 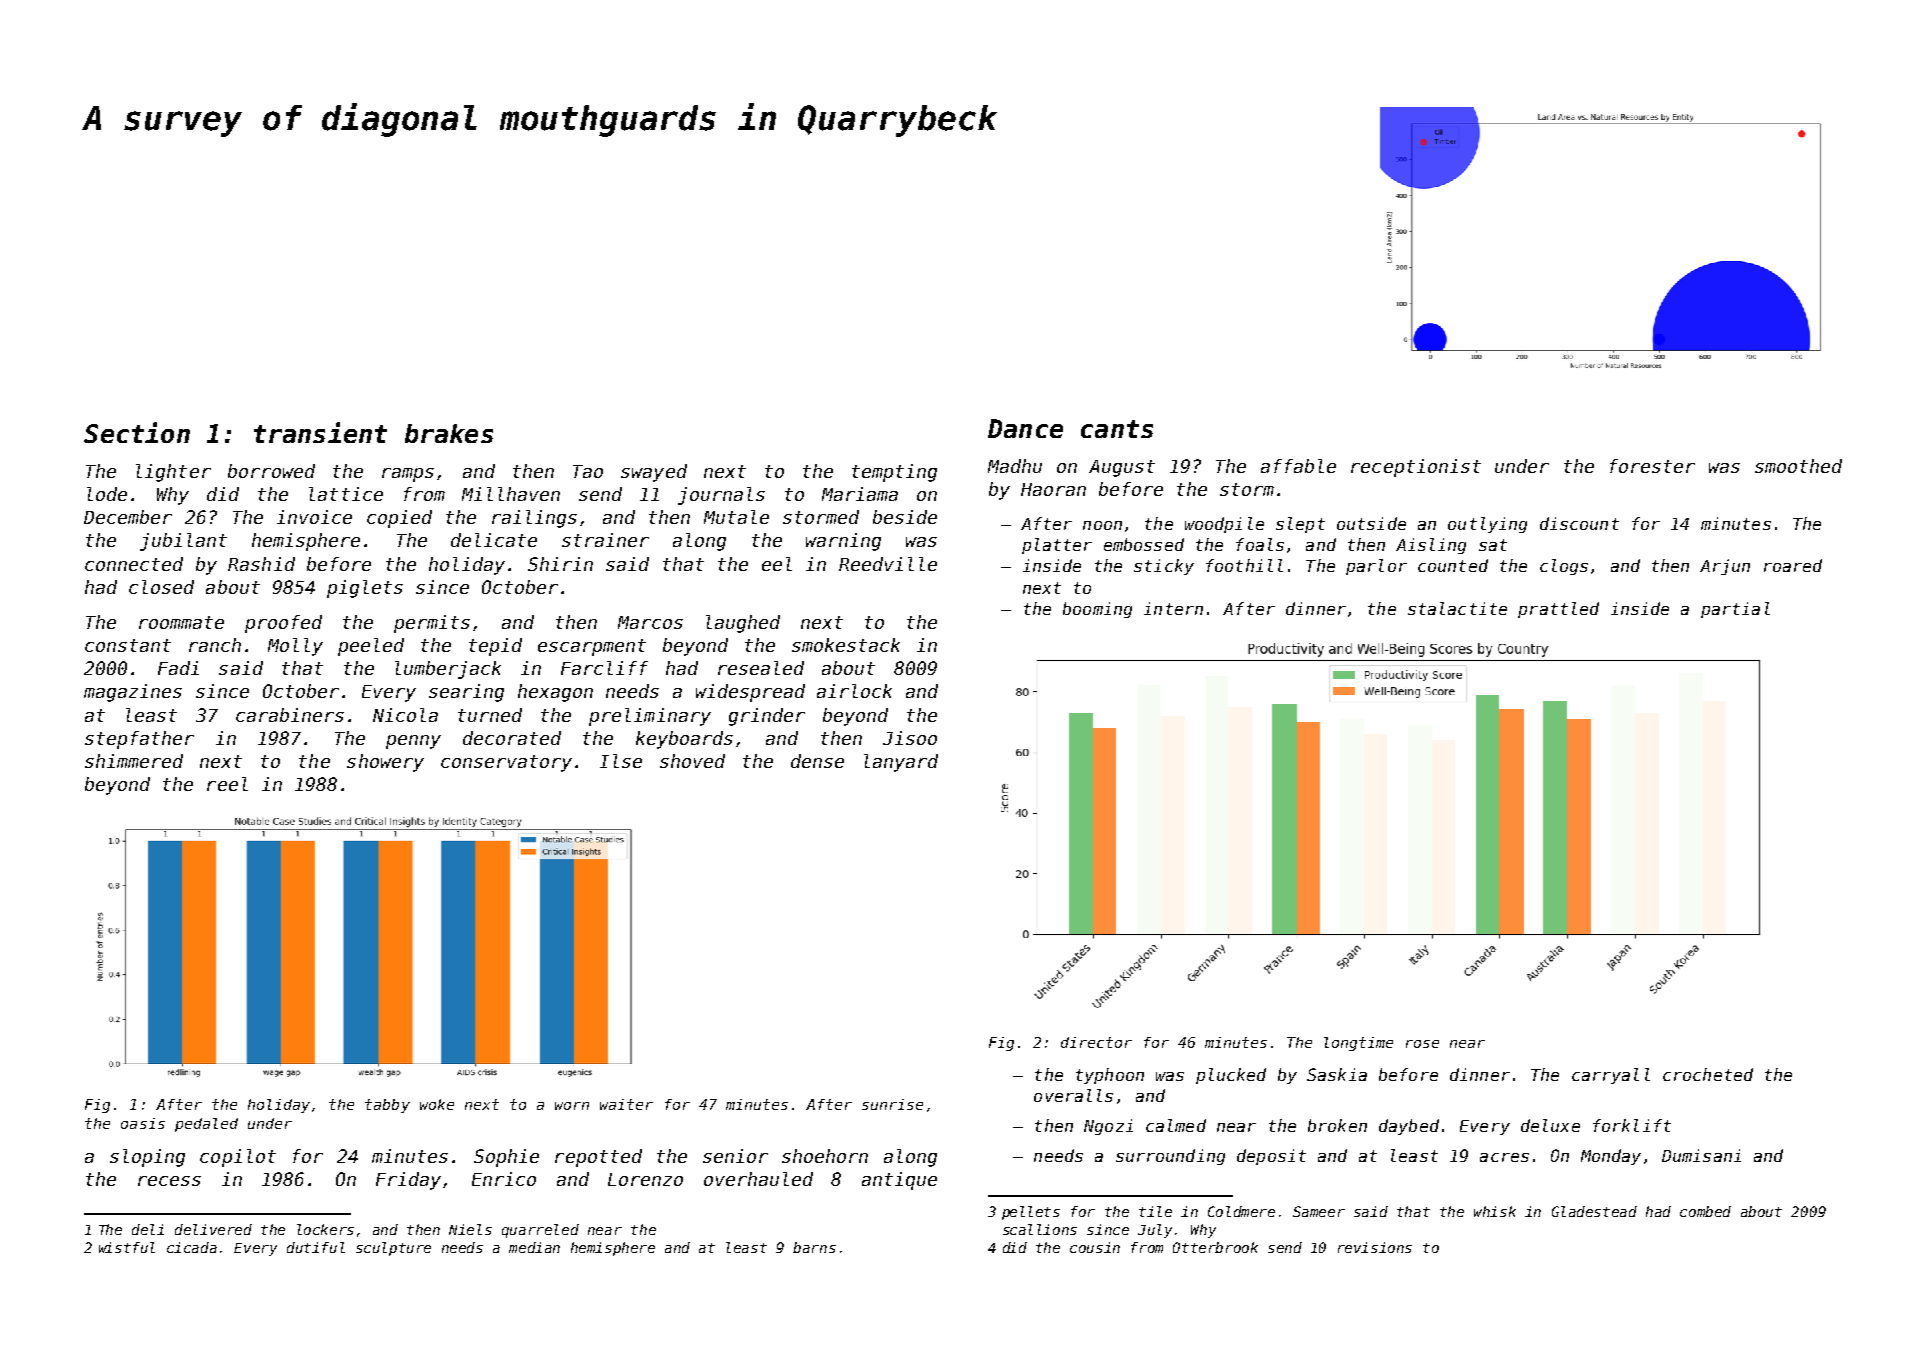 What do you see at coordinates (901, 763) in the screenshot?
I see `lanyard` at bounding box center [901, 763].
